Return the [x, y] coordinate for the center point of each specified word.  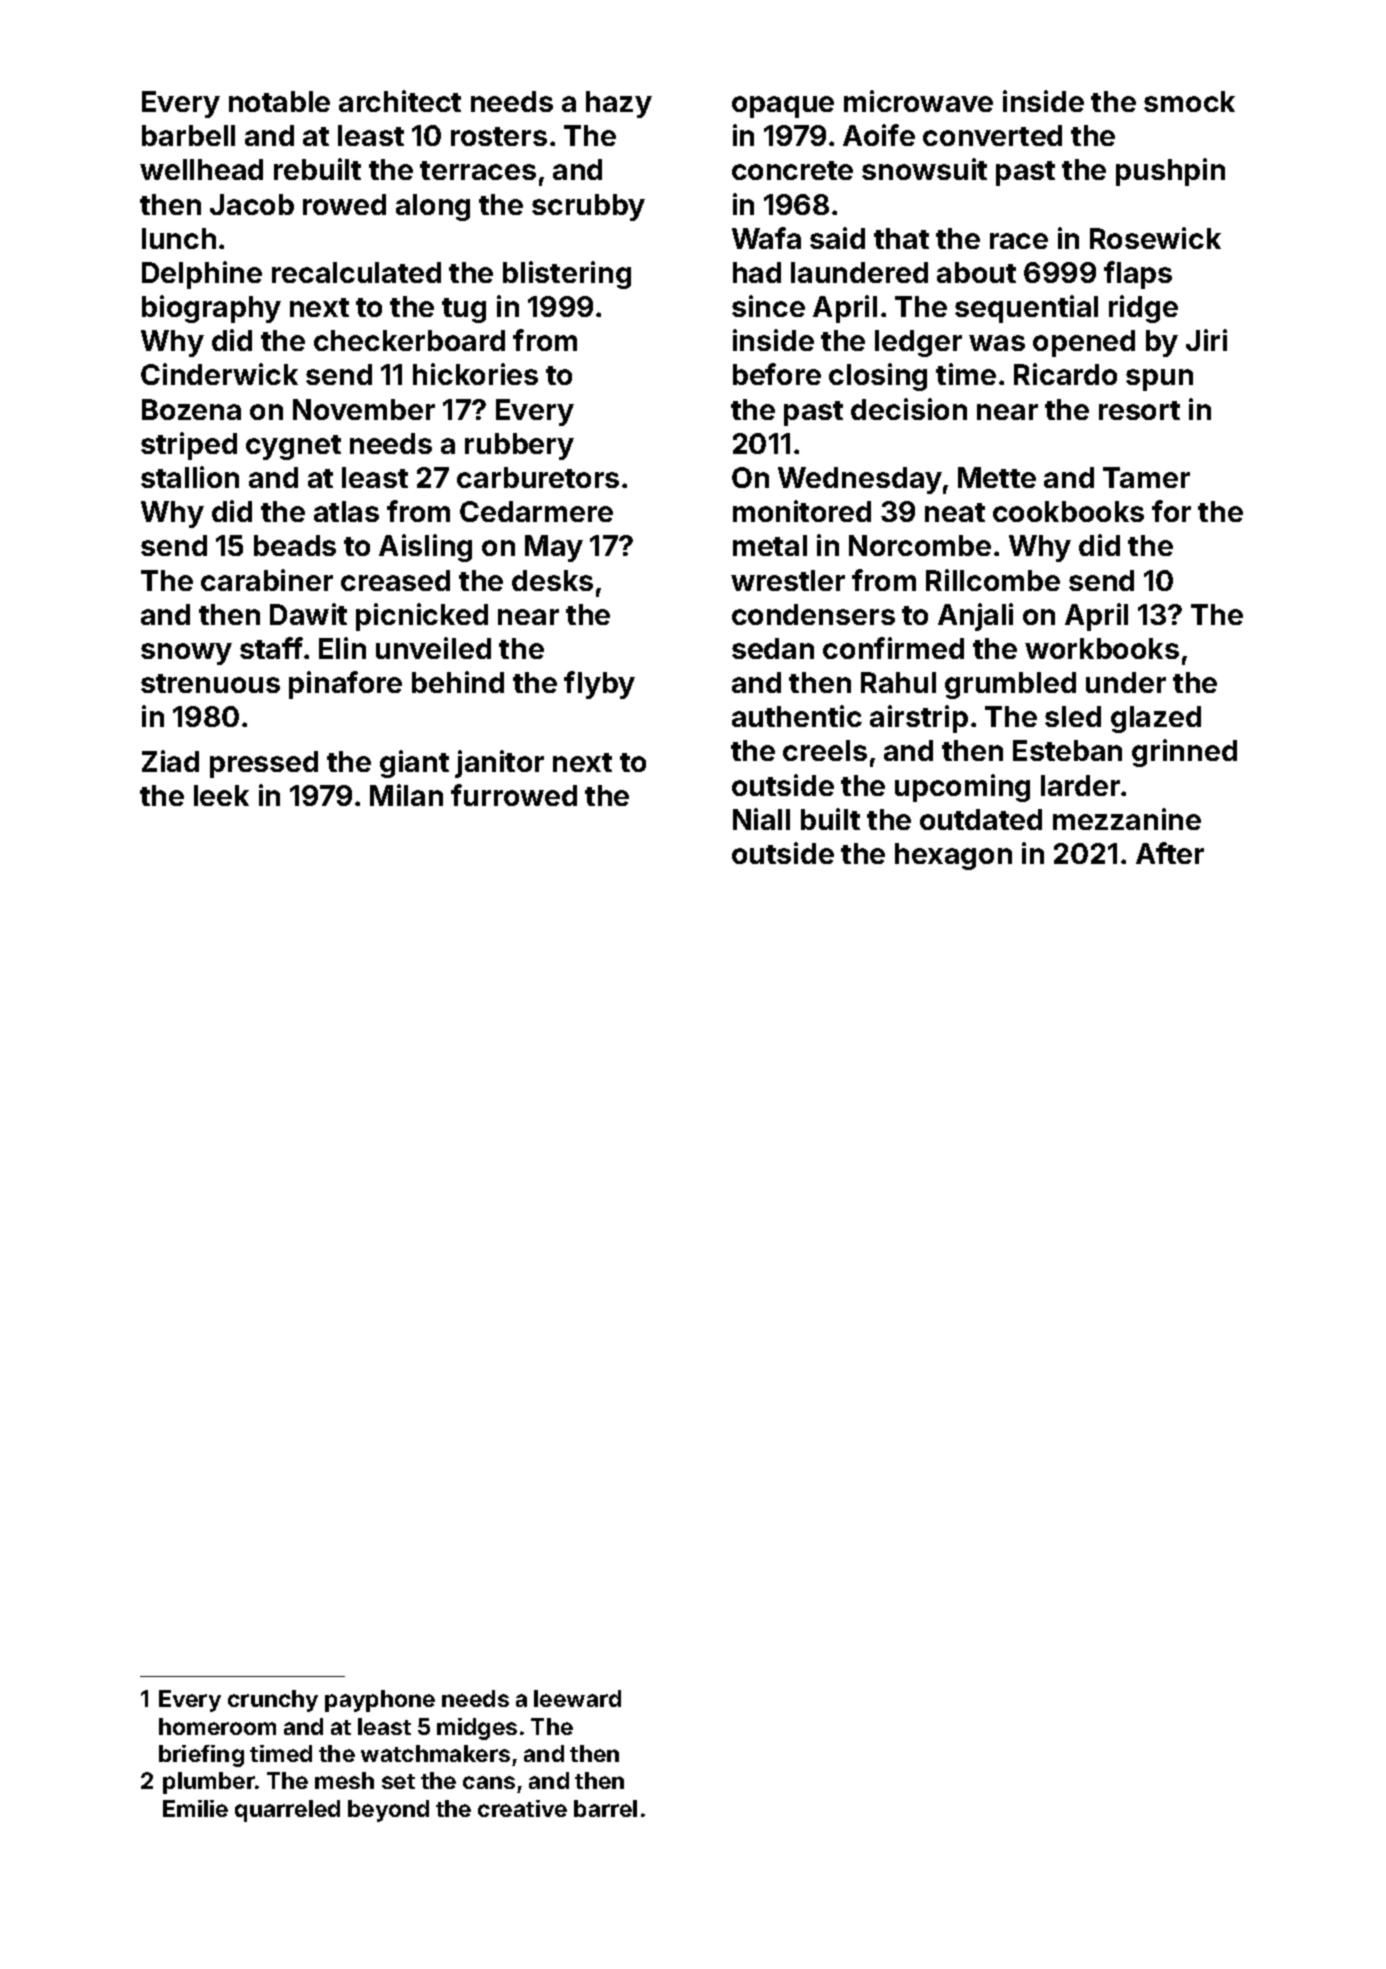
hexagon [953, 856]
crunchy [273, 1701]
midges [477, 1729]
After [1170, 853]
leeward [577, 1698]
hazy [619, 104]
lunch [179, 238]
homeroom [217, 1726]
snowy [186, 654]
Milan [406, 795]
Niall [761, 819]
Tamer [1146, 477]
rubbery [519, 446]
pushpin [1170, 172]
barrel [605, 1808]
